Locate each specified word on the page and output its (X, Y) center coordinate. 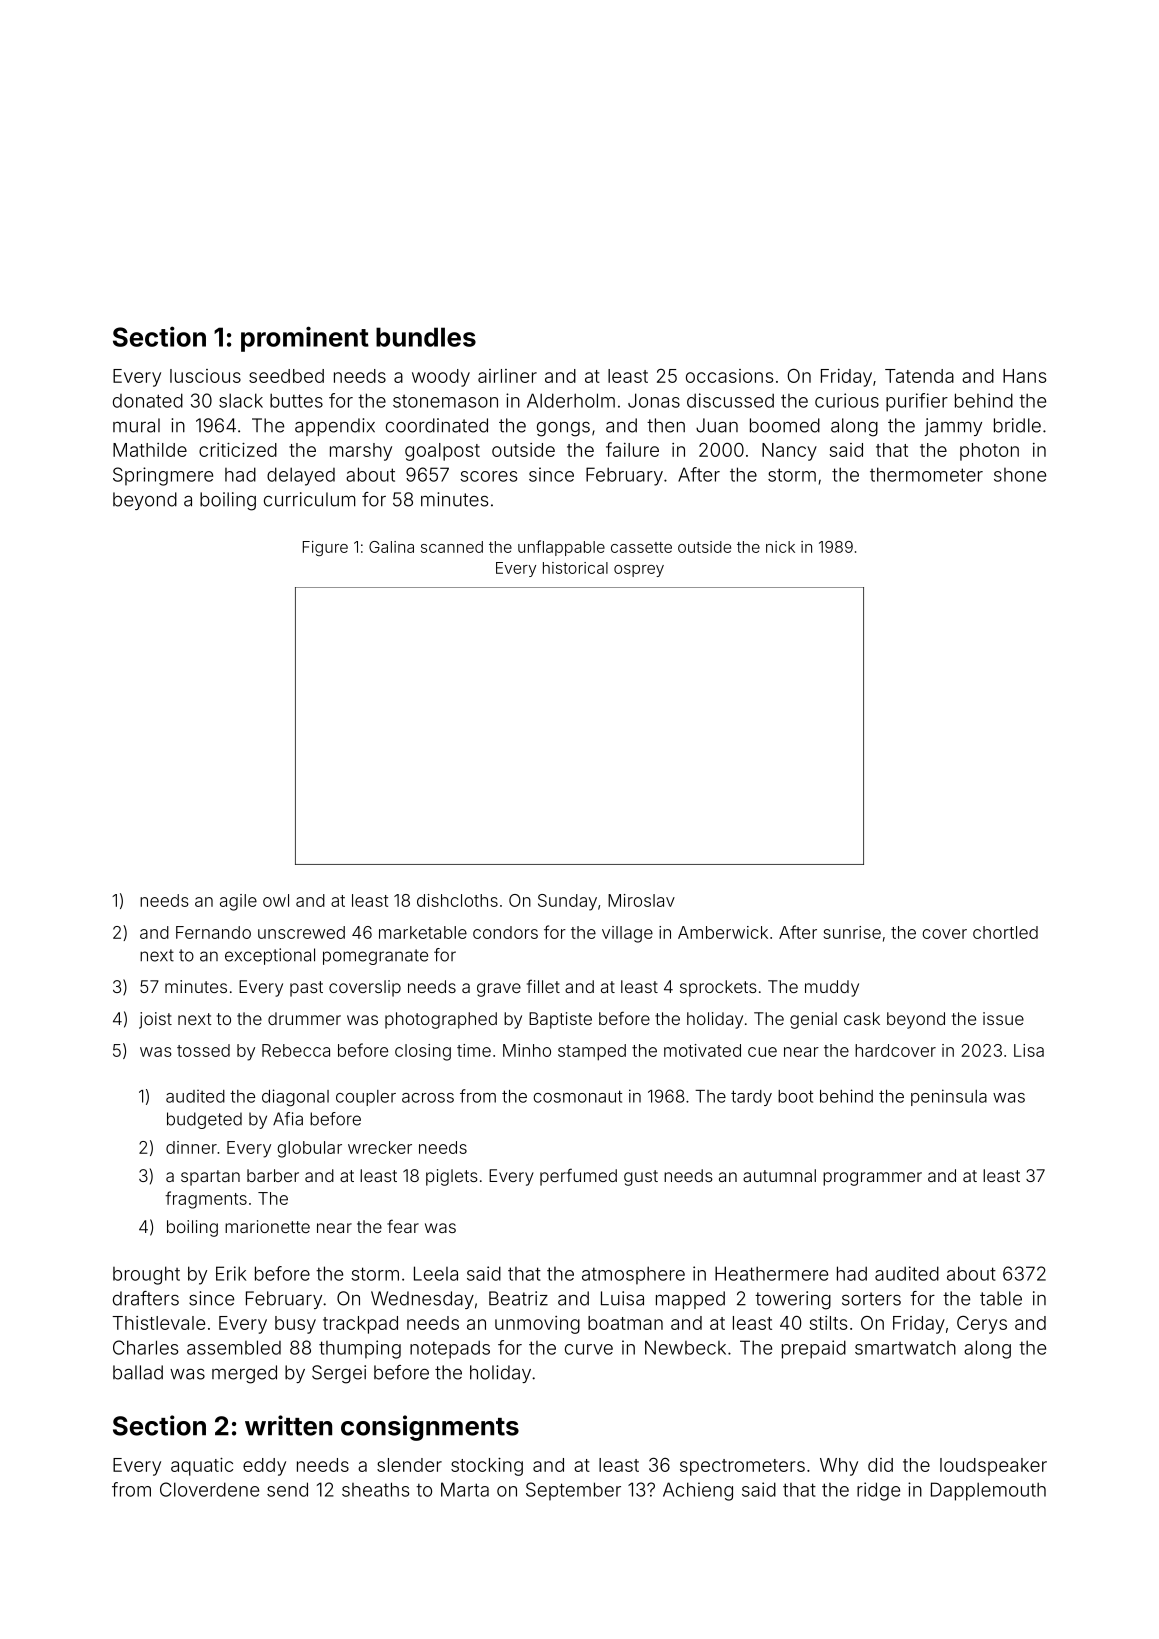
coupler (366, 1098)
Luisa (622, 1298)
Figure (325, 548)
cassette (641, 547)
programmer (872, 1179)
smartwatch (905, 1348)
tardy (751, 1098)
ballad (138, 1372)
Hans (1024, 376)
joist (155, 1020)
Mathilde (150, 450)
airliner (507, 376)
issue (1003, 1018)
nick (780, 547)
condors (505, 932)
